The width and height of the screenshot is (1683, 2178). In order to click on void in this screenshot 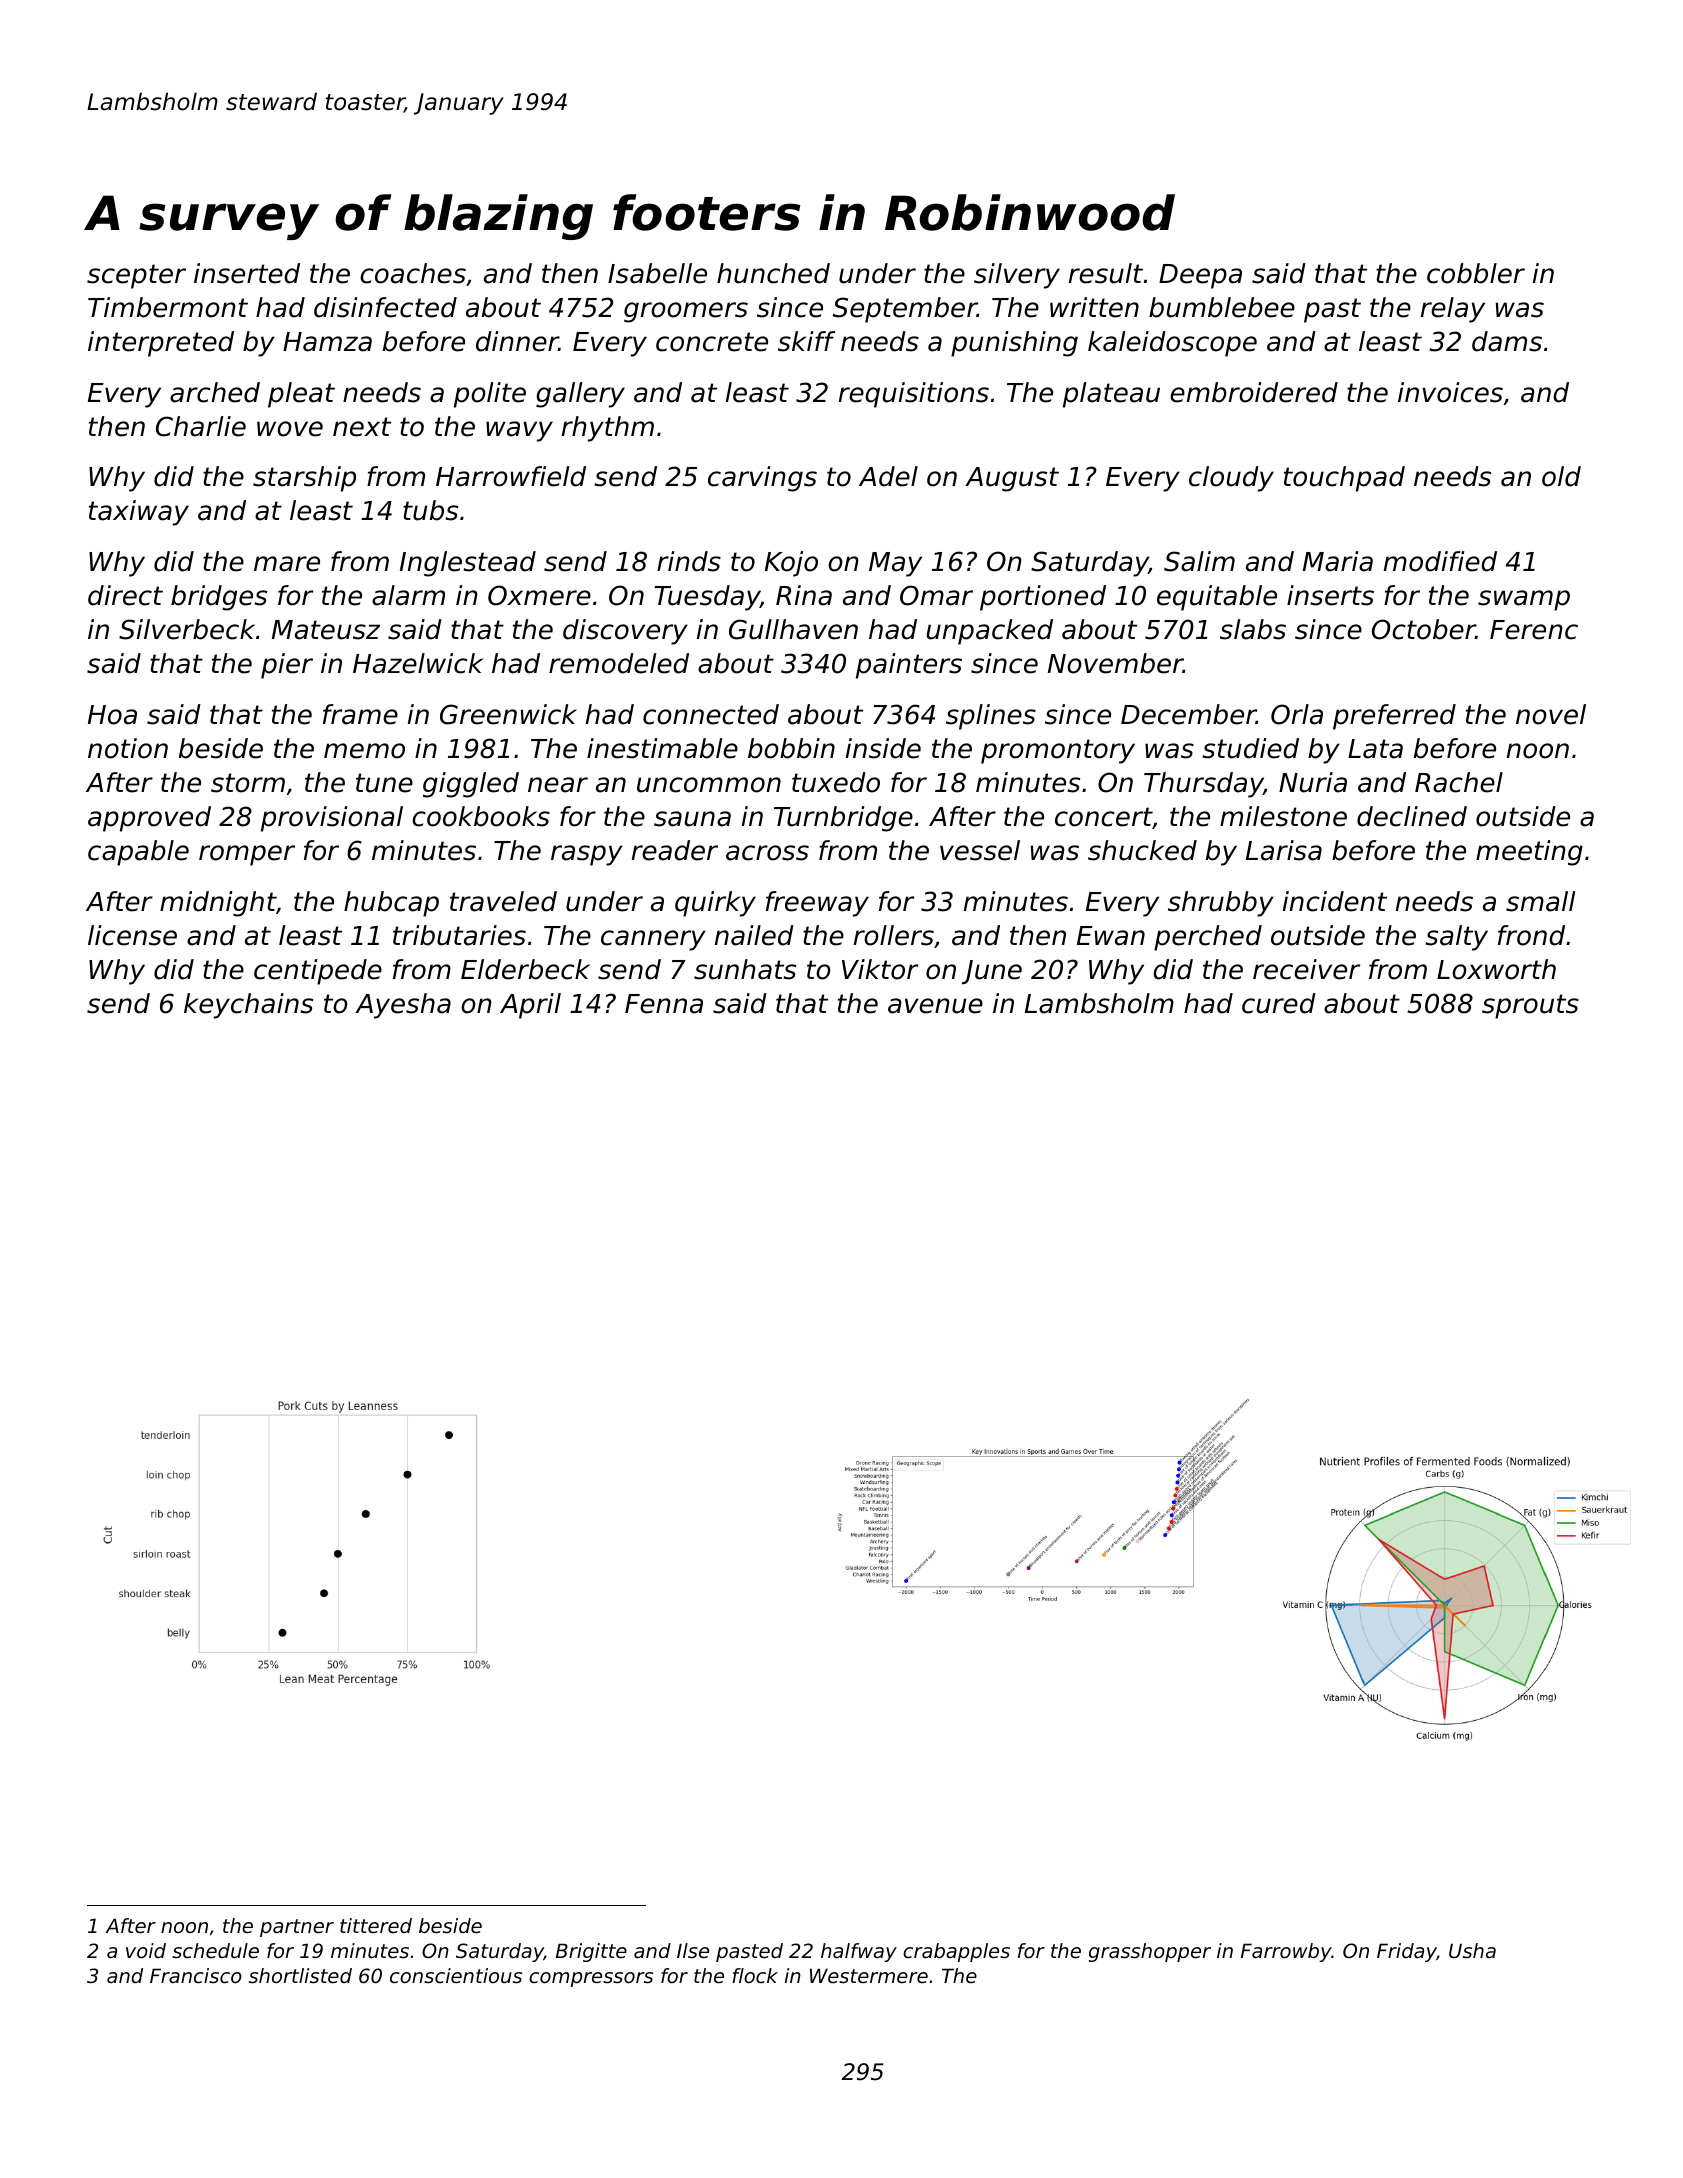, I will do `click(146, 1950)`.
